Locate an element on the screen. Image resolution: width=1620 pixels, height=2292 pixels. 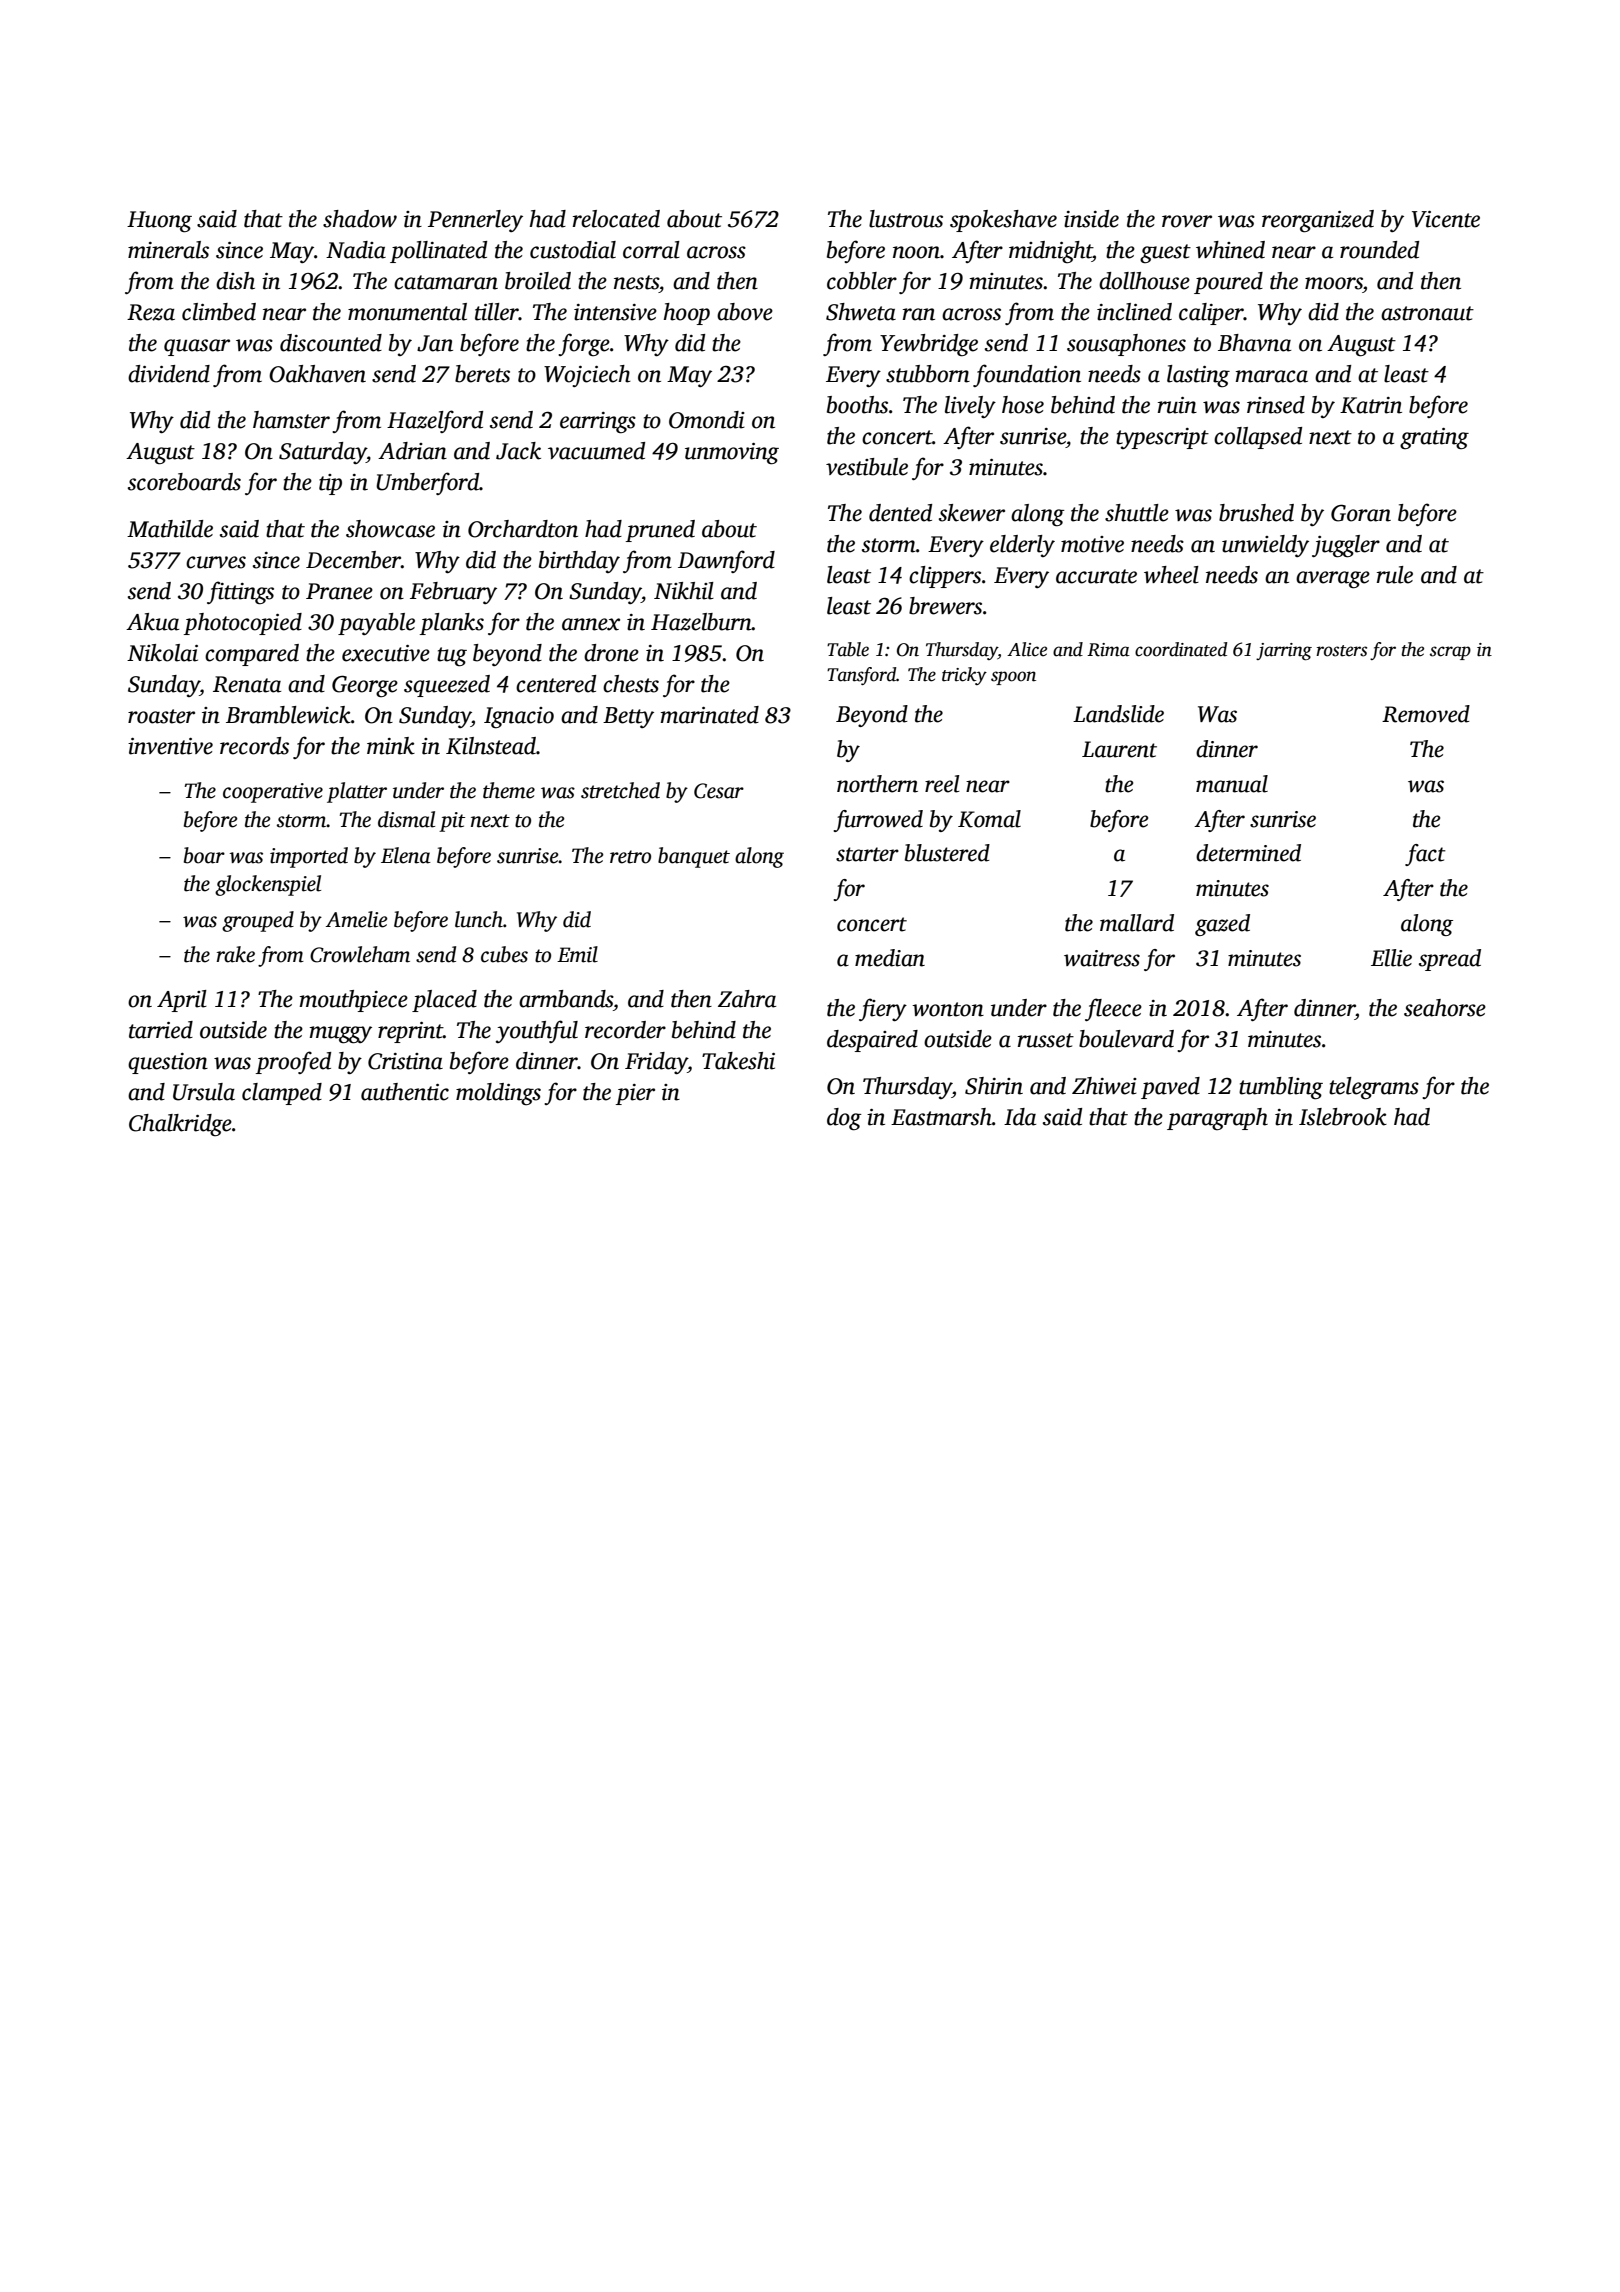
lustrous is located at coordinates (906, 219).
